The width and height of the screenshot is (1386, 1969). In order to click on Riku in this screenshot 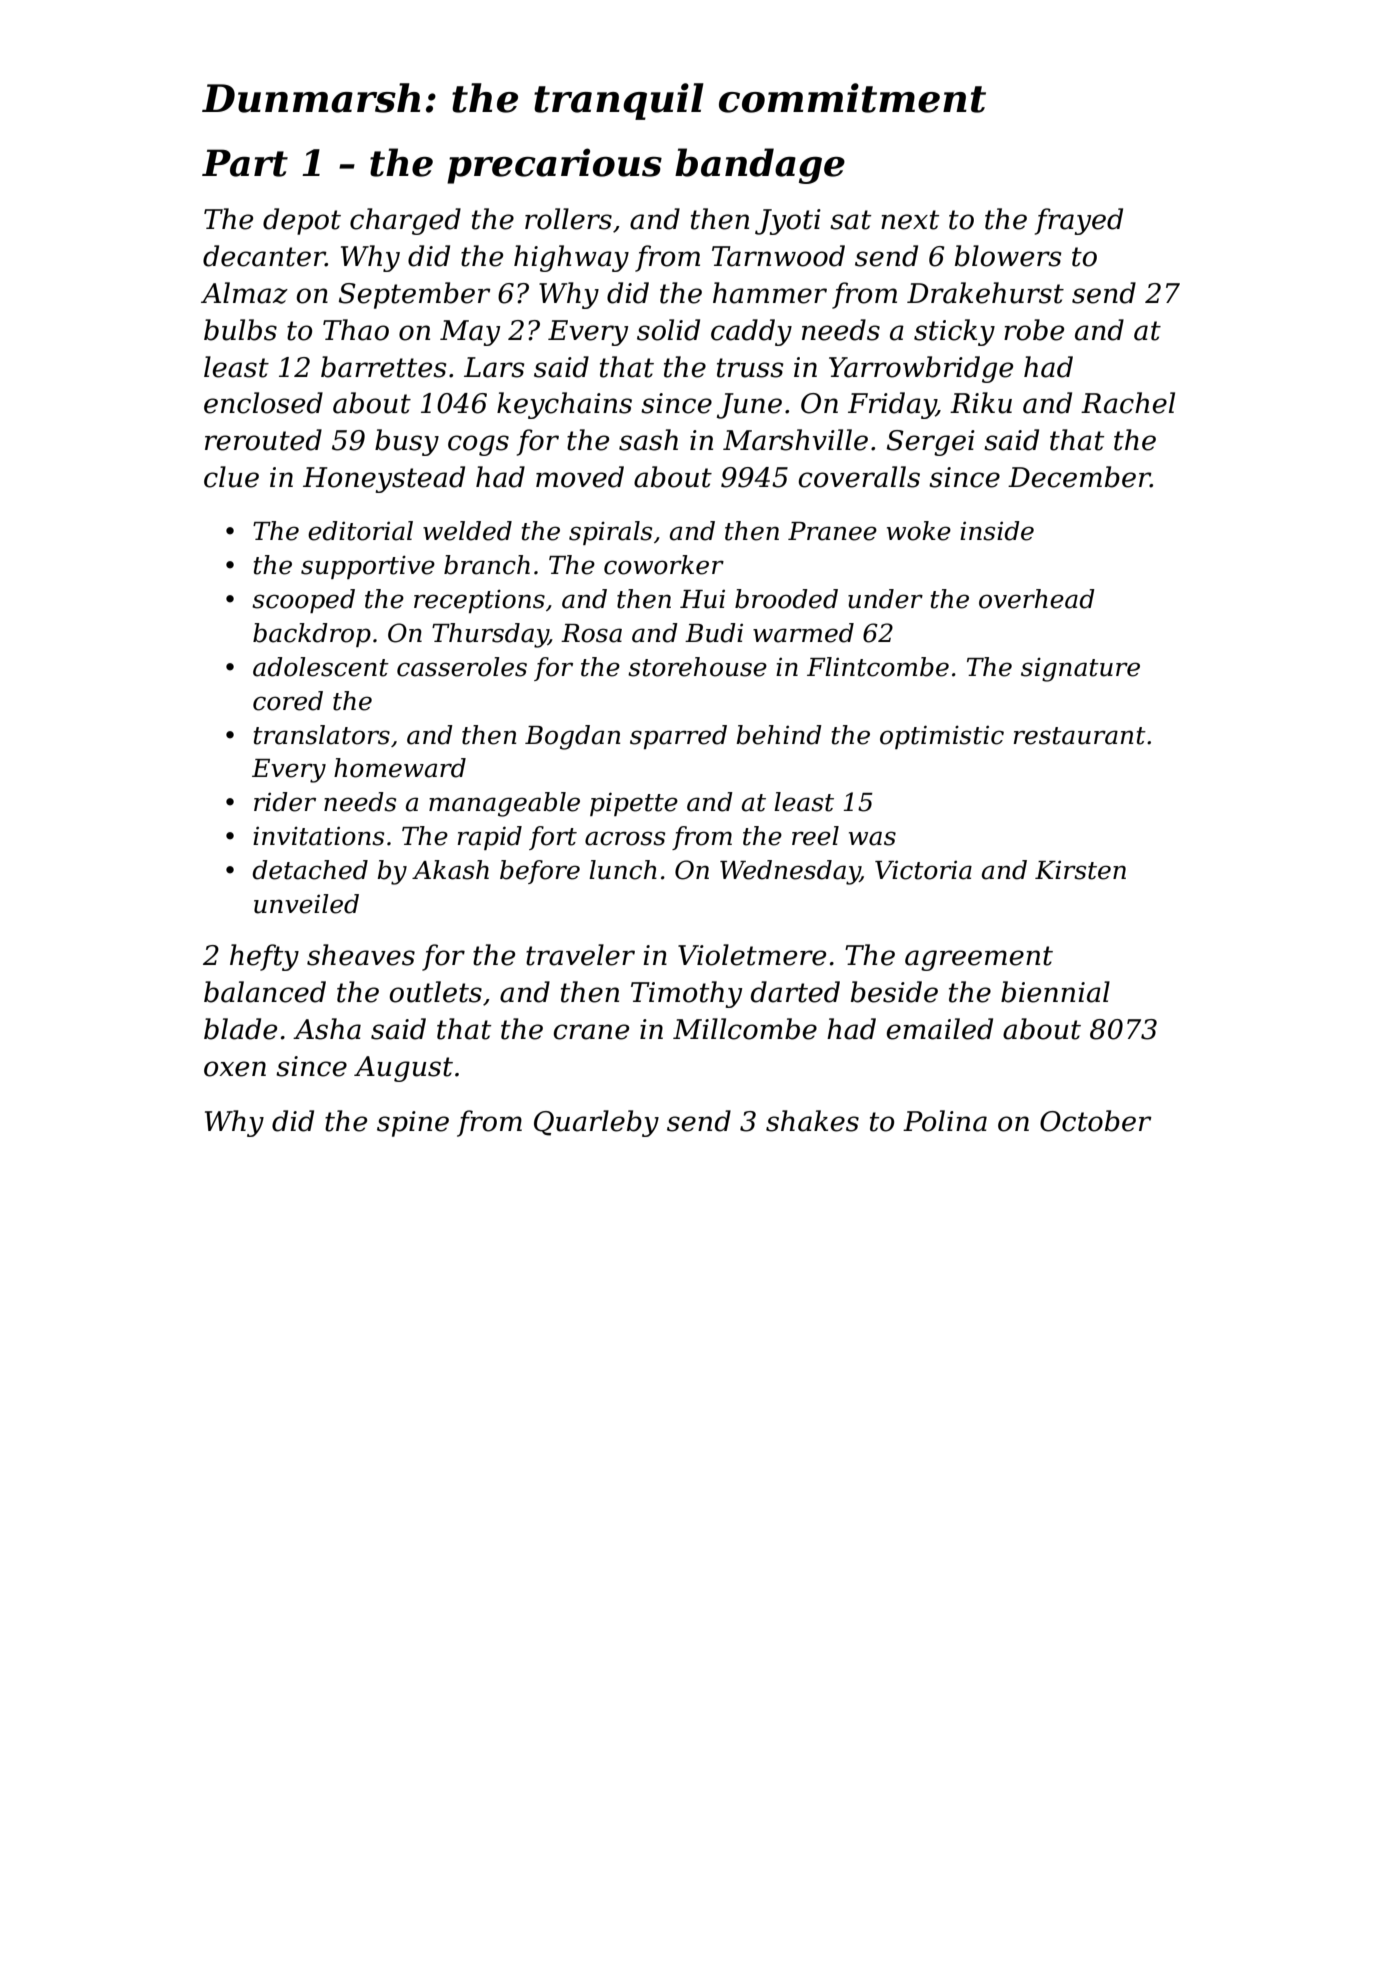, I will do `click(981, 403)`.
